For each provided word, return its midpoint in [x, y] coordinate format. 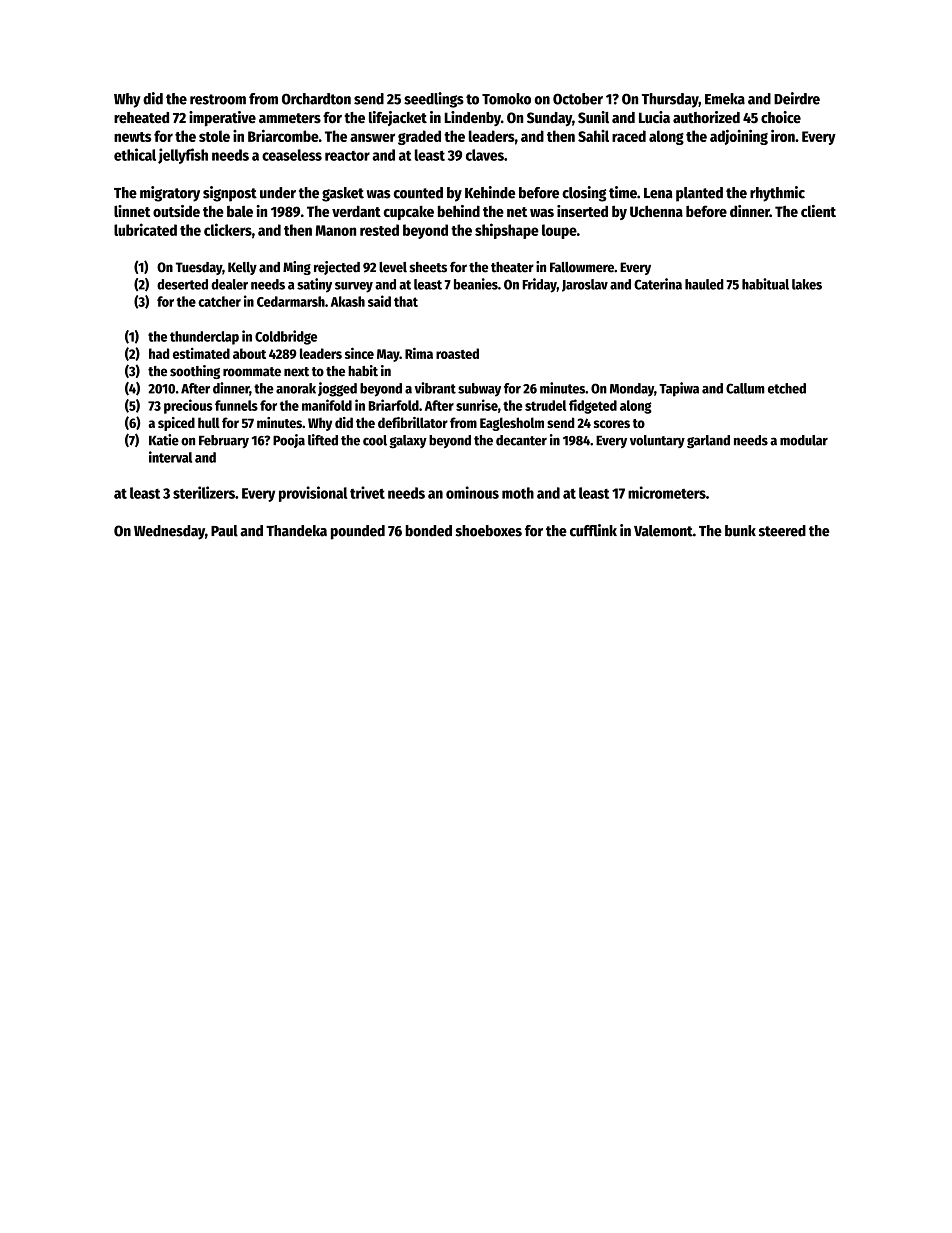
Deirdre [797, 98]
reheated [141, 118]
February [224, 441]
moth [518, 493]
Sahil [593, 136]
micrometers [667, 492]
